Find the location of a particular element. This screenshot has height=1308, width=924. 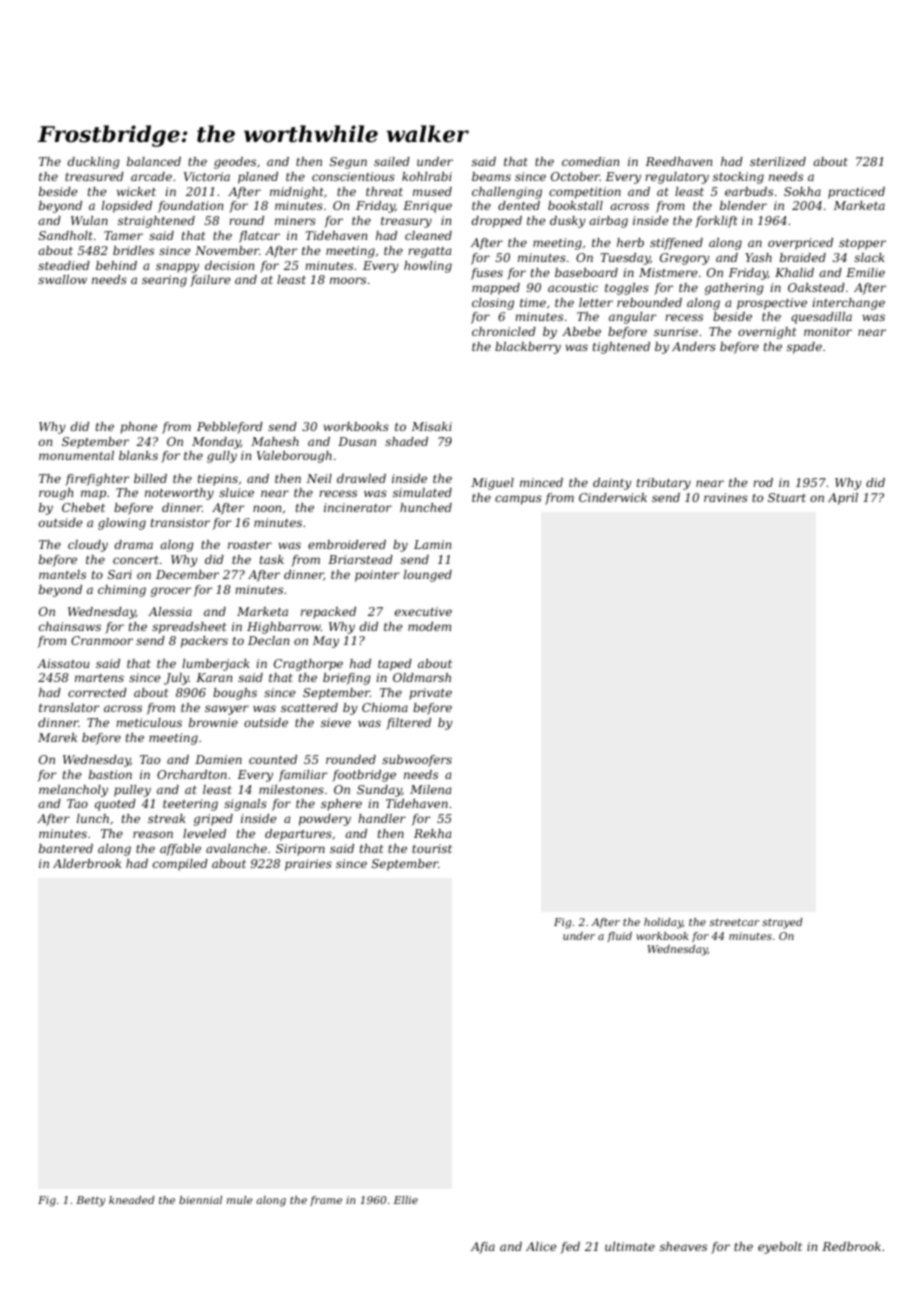

sailed is located at coordinates (392, 161).
